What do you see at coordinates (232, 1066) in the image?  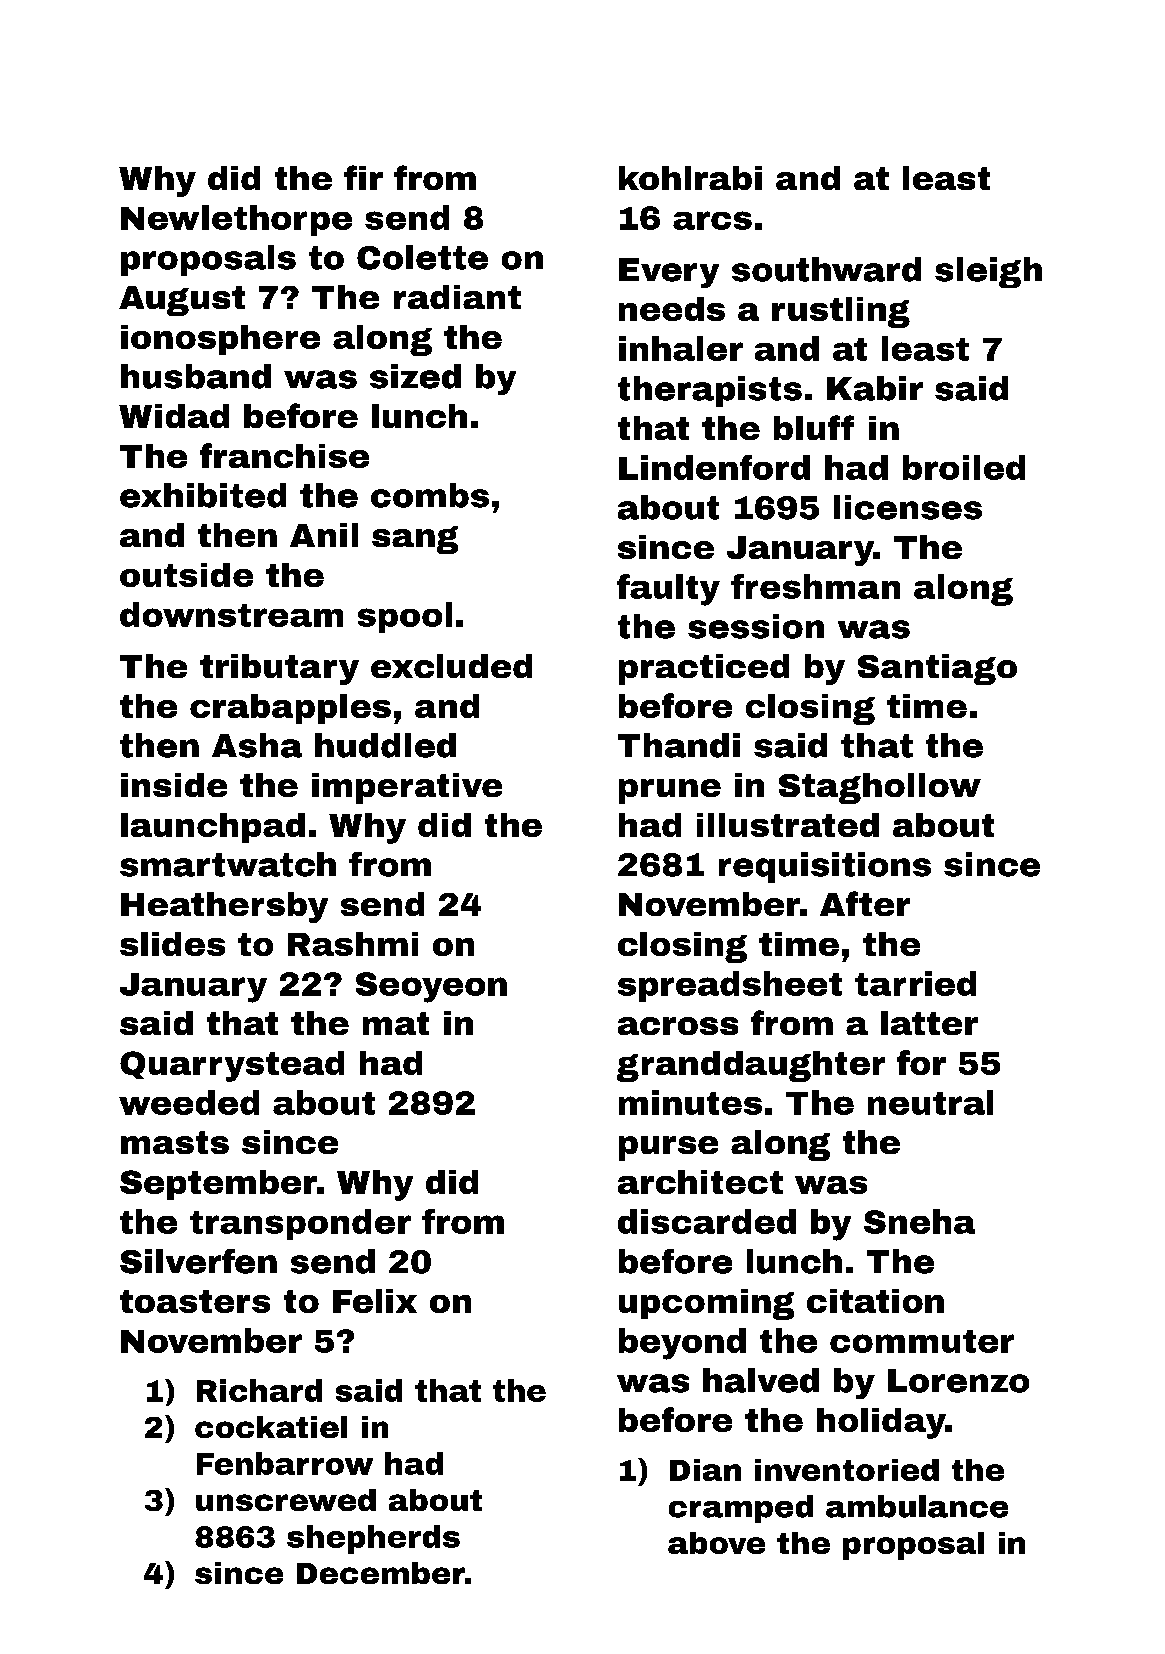 I see `Quarrystead` at bounding box center [232, 1066].
